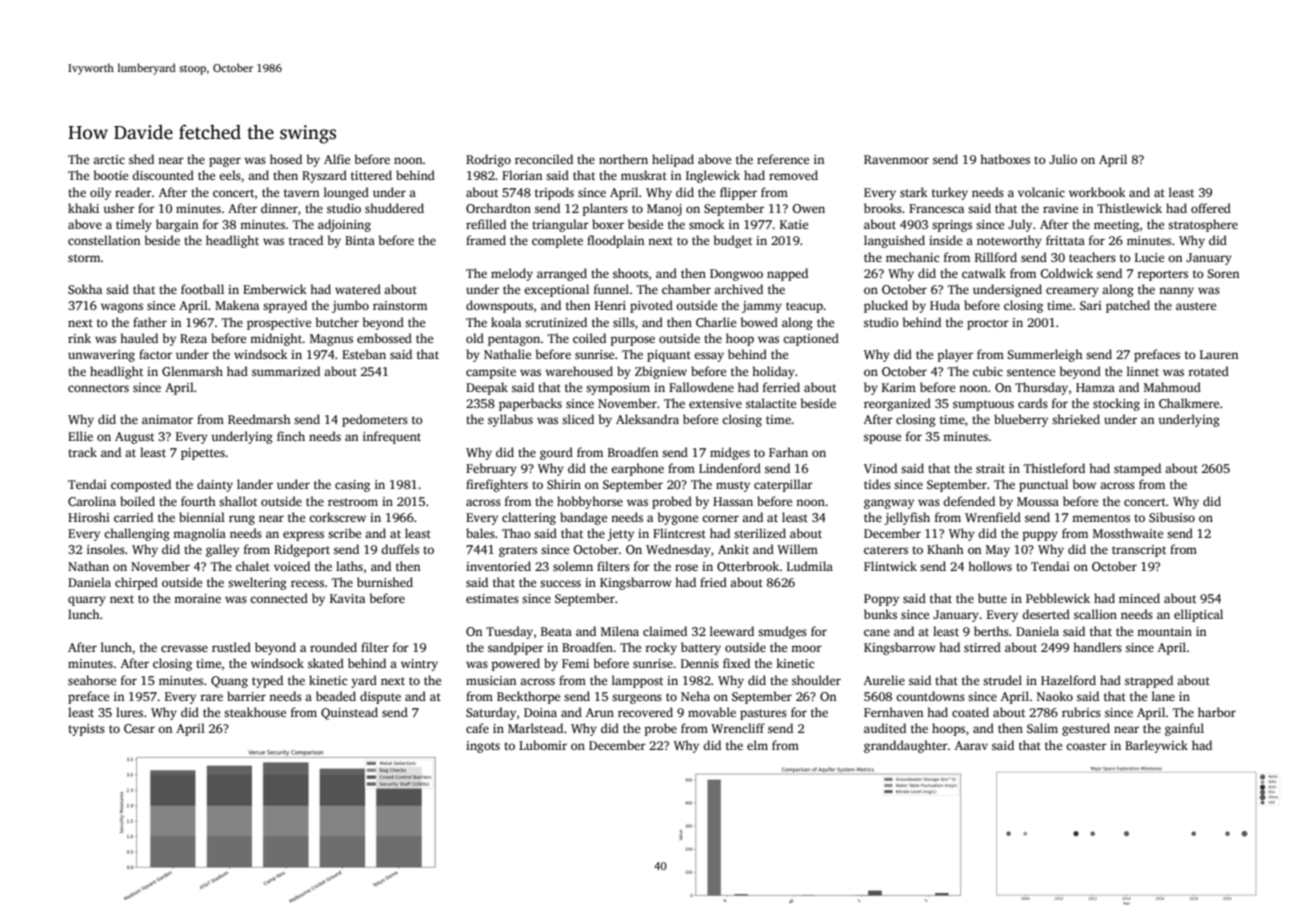  What do you see at coordinates (544, 159) in the image?
I see `reconciled` at bounding box center [544, 159].
